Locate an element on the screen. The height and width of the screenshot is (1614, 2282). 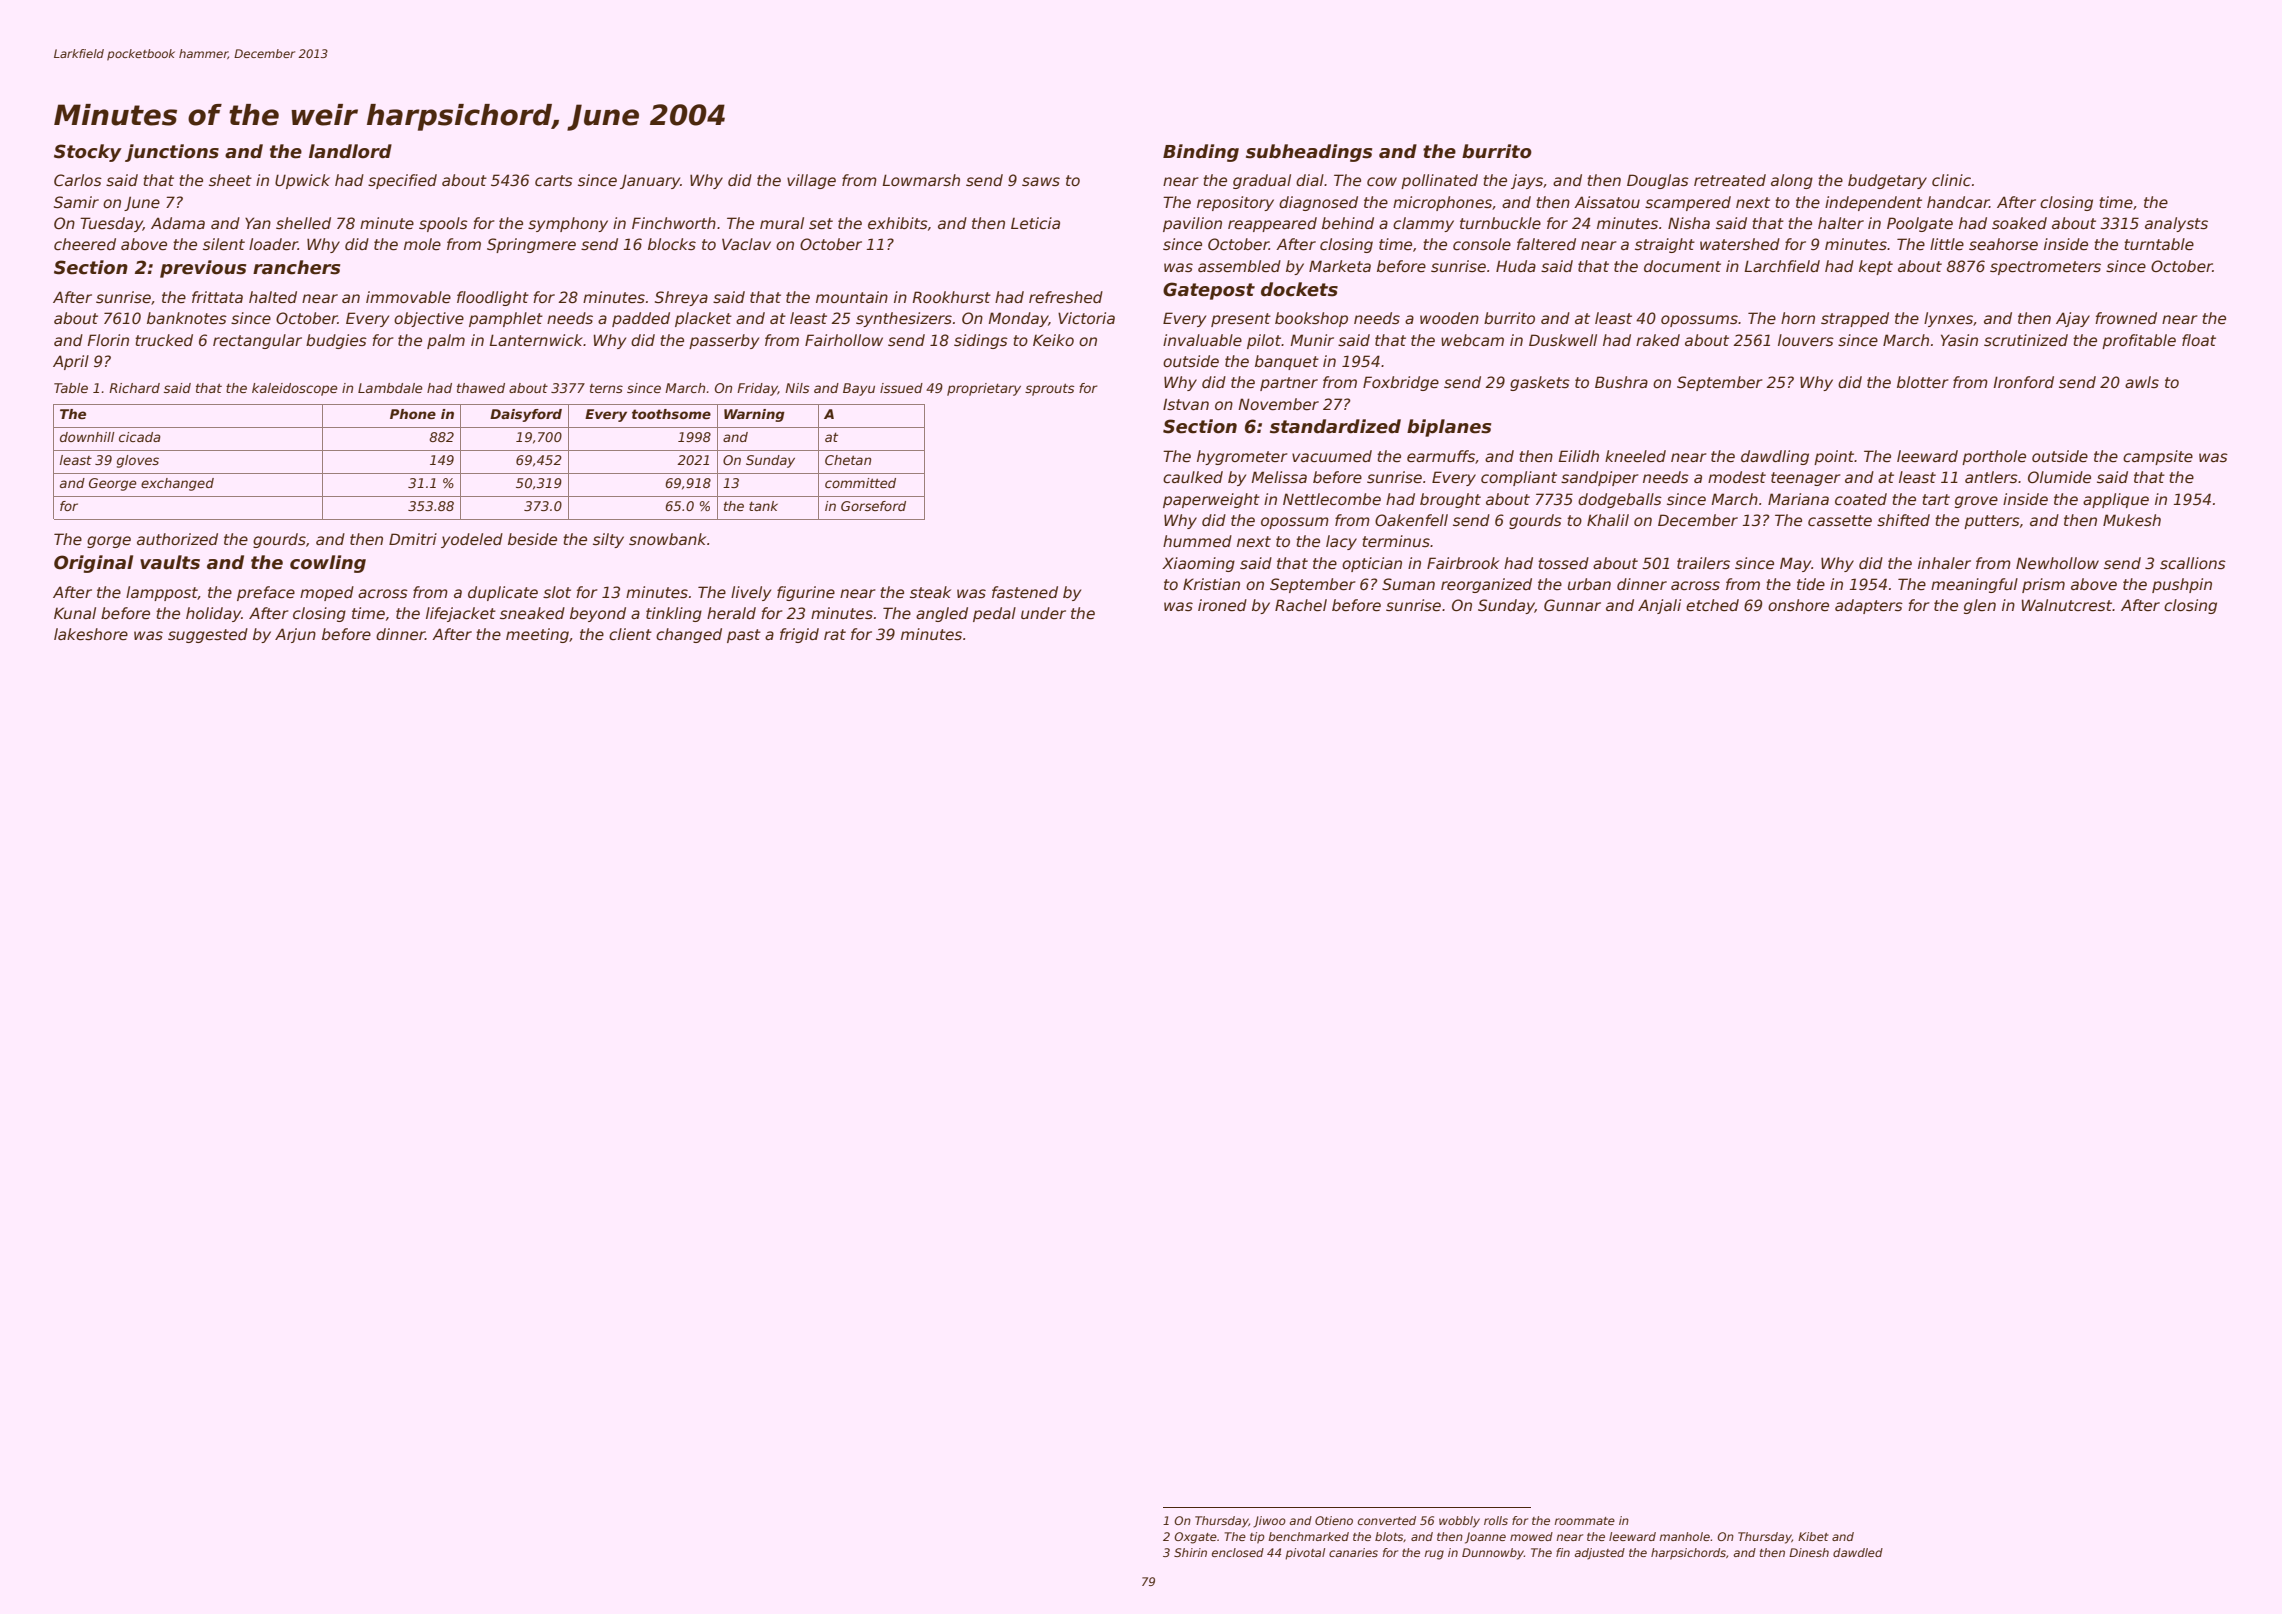
trucked is located at coordinates (164, 340).
